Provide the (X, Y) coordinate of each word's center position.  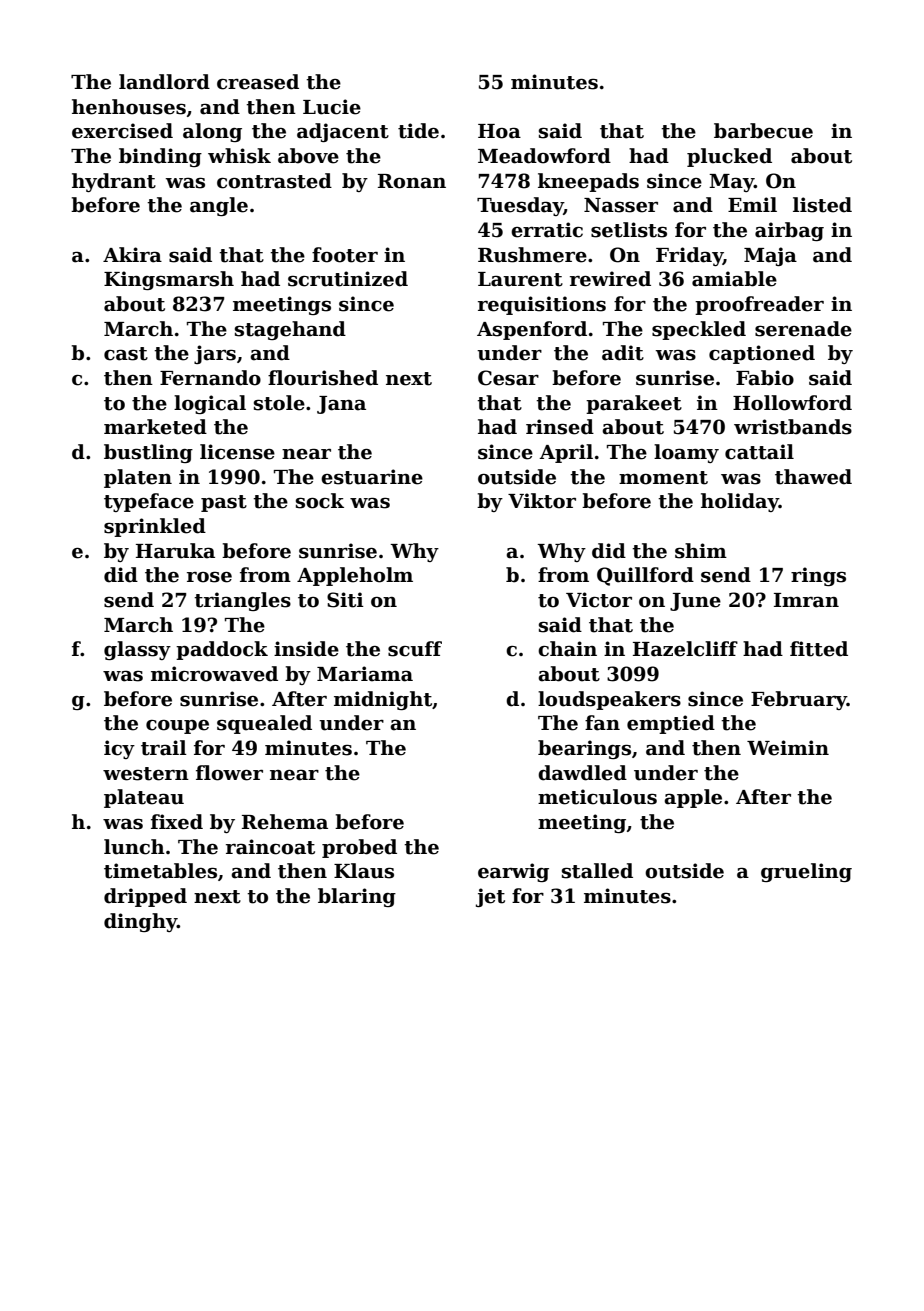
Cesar (508, 378)
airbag (789, 231)
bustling (148, 453)
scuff (415, 649)
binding (160, 157)
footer (345, 255)
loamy (686, 453)
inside (306, 649)
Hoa (499, 131)
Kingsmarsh (169, 280)
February (799, 700)
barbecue (763, 131)
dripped (145, 897)
